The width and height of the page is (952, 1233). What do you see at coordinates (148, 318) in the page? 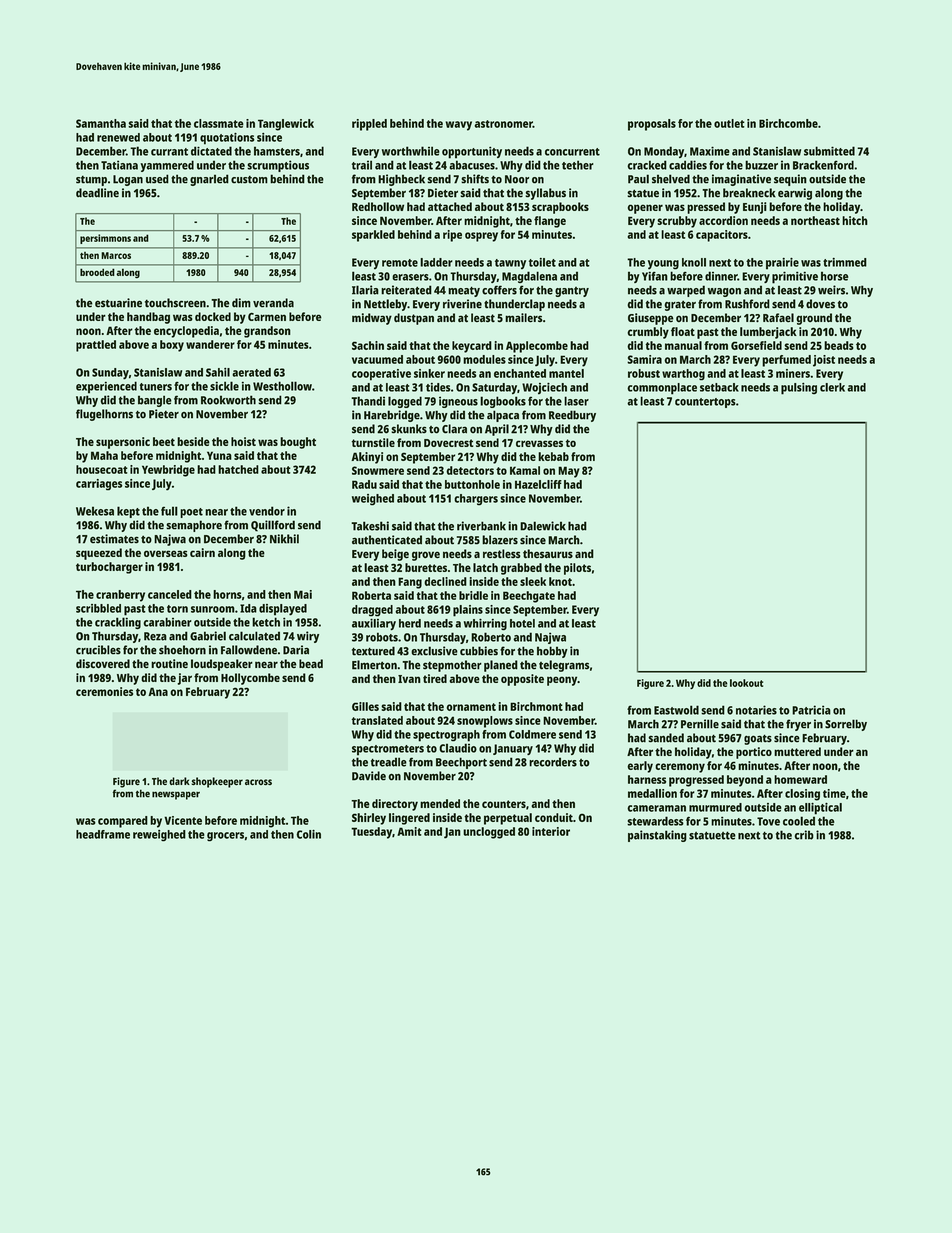
I see `handbag` at bounding box center [148, 318].
